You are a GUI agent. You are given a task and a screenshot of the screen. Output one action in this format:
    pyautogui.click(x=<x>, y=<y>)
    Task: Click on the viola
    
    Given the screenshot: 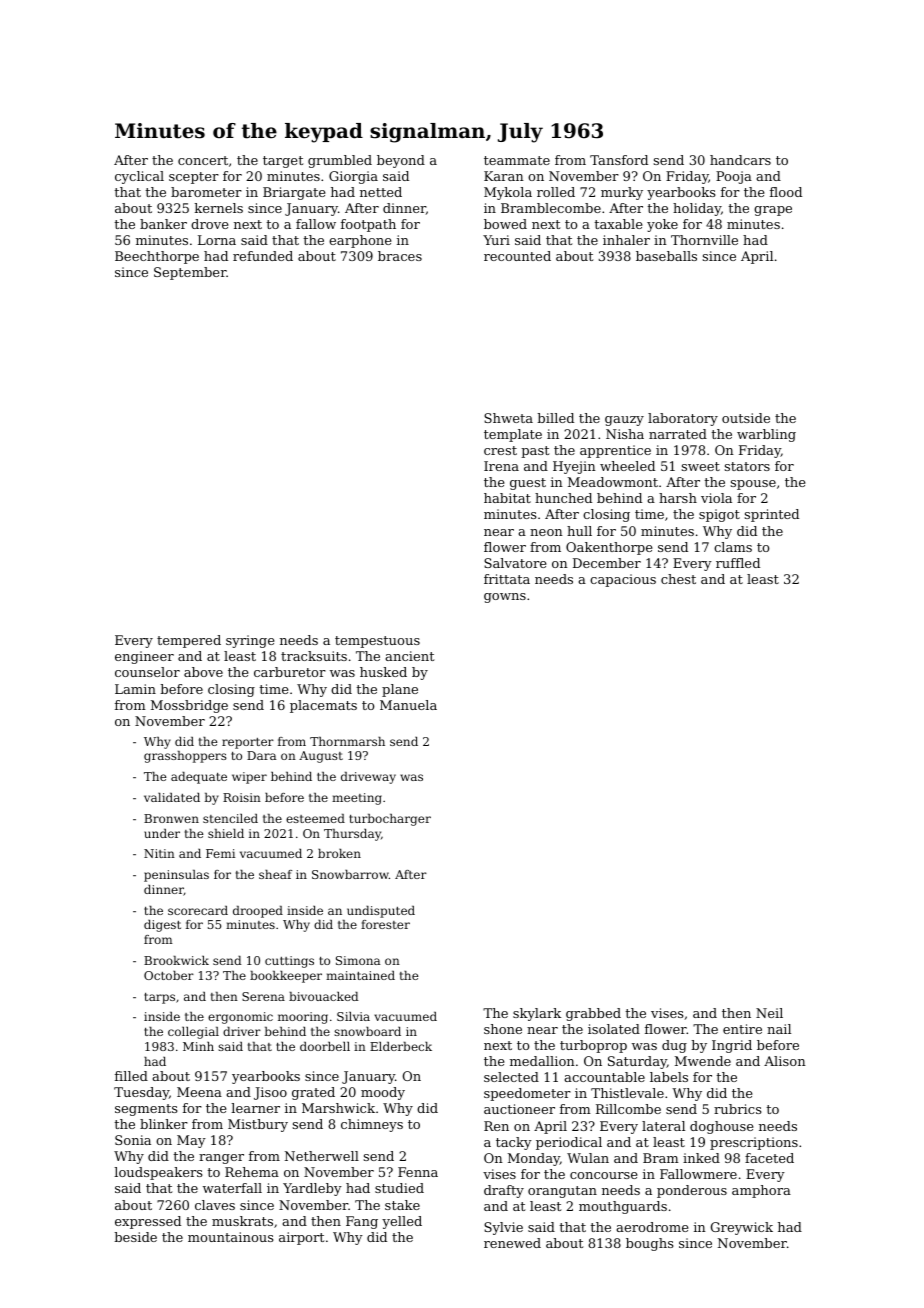 What is the action you would take?
    pyautogui.click(x=716, y=498)
